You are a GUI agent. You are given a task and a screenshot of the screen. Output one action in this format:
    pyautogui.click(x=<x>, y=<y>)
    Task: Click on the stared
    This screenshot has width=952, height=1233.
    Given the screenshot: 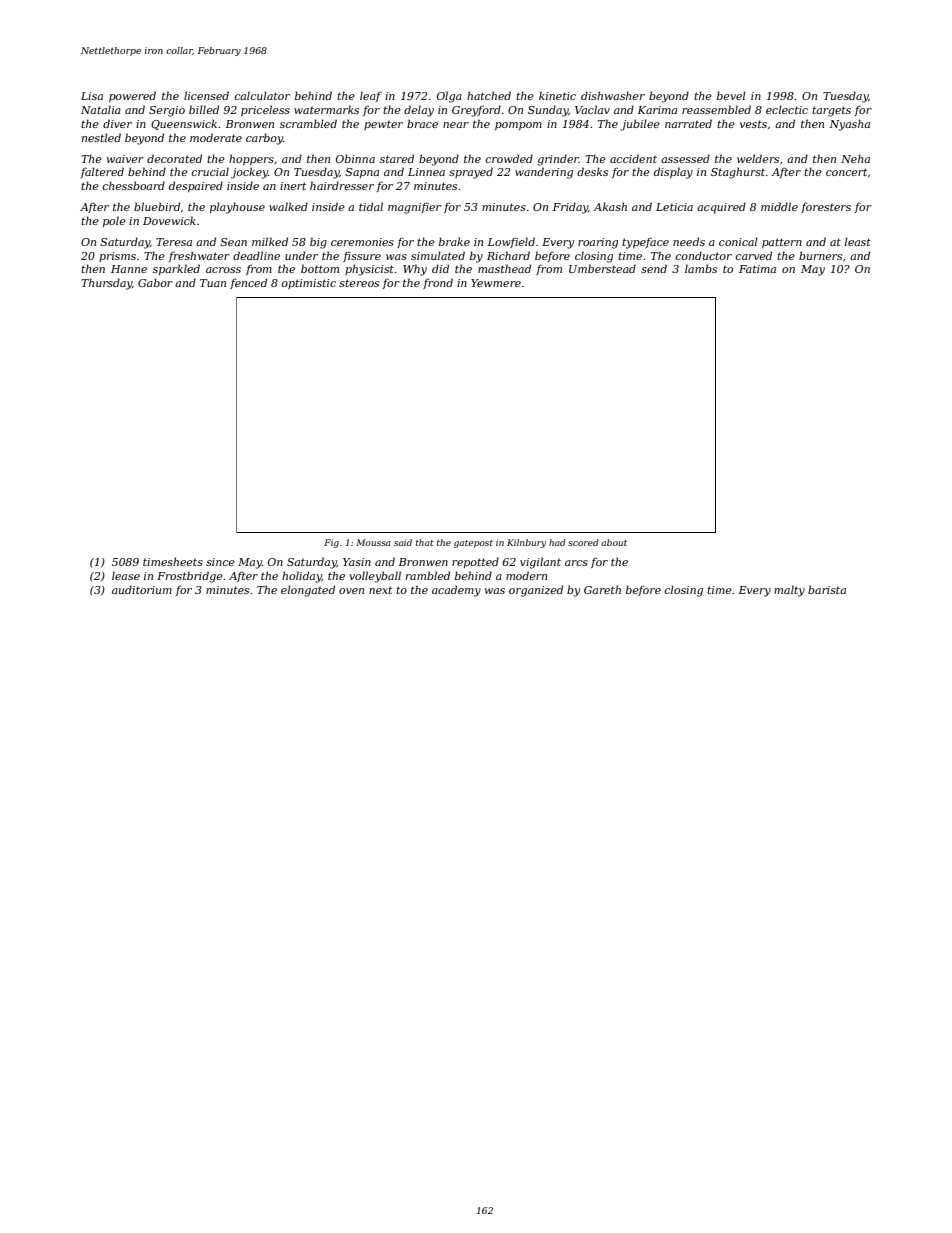 What is the action you would take?
    pyautogui.click(x=397, y=158)
